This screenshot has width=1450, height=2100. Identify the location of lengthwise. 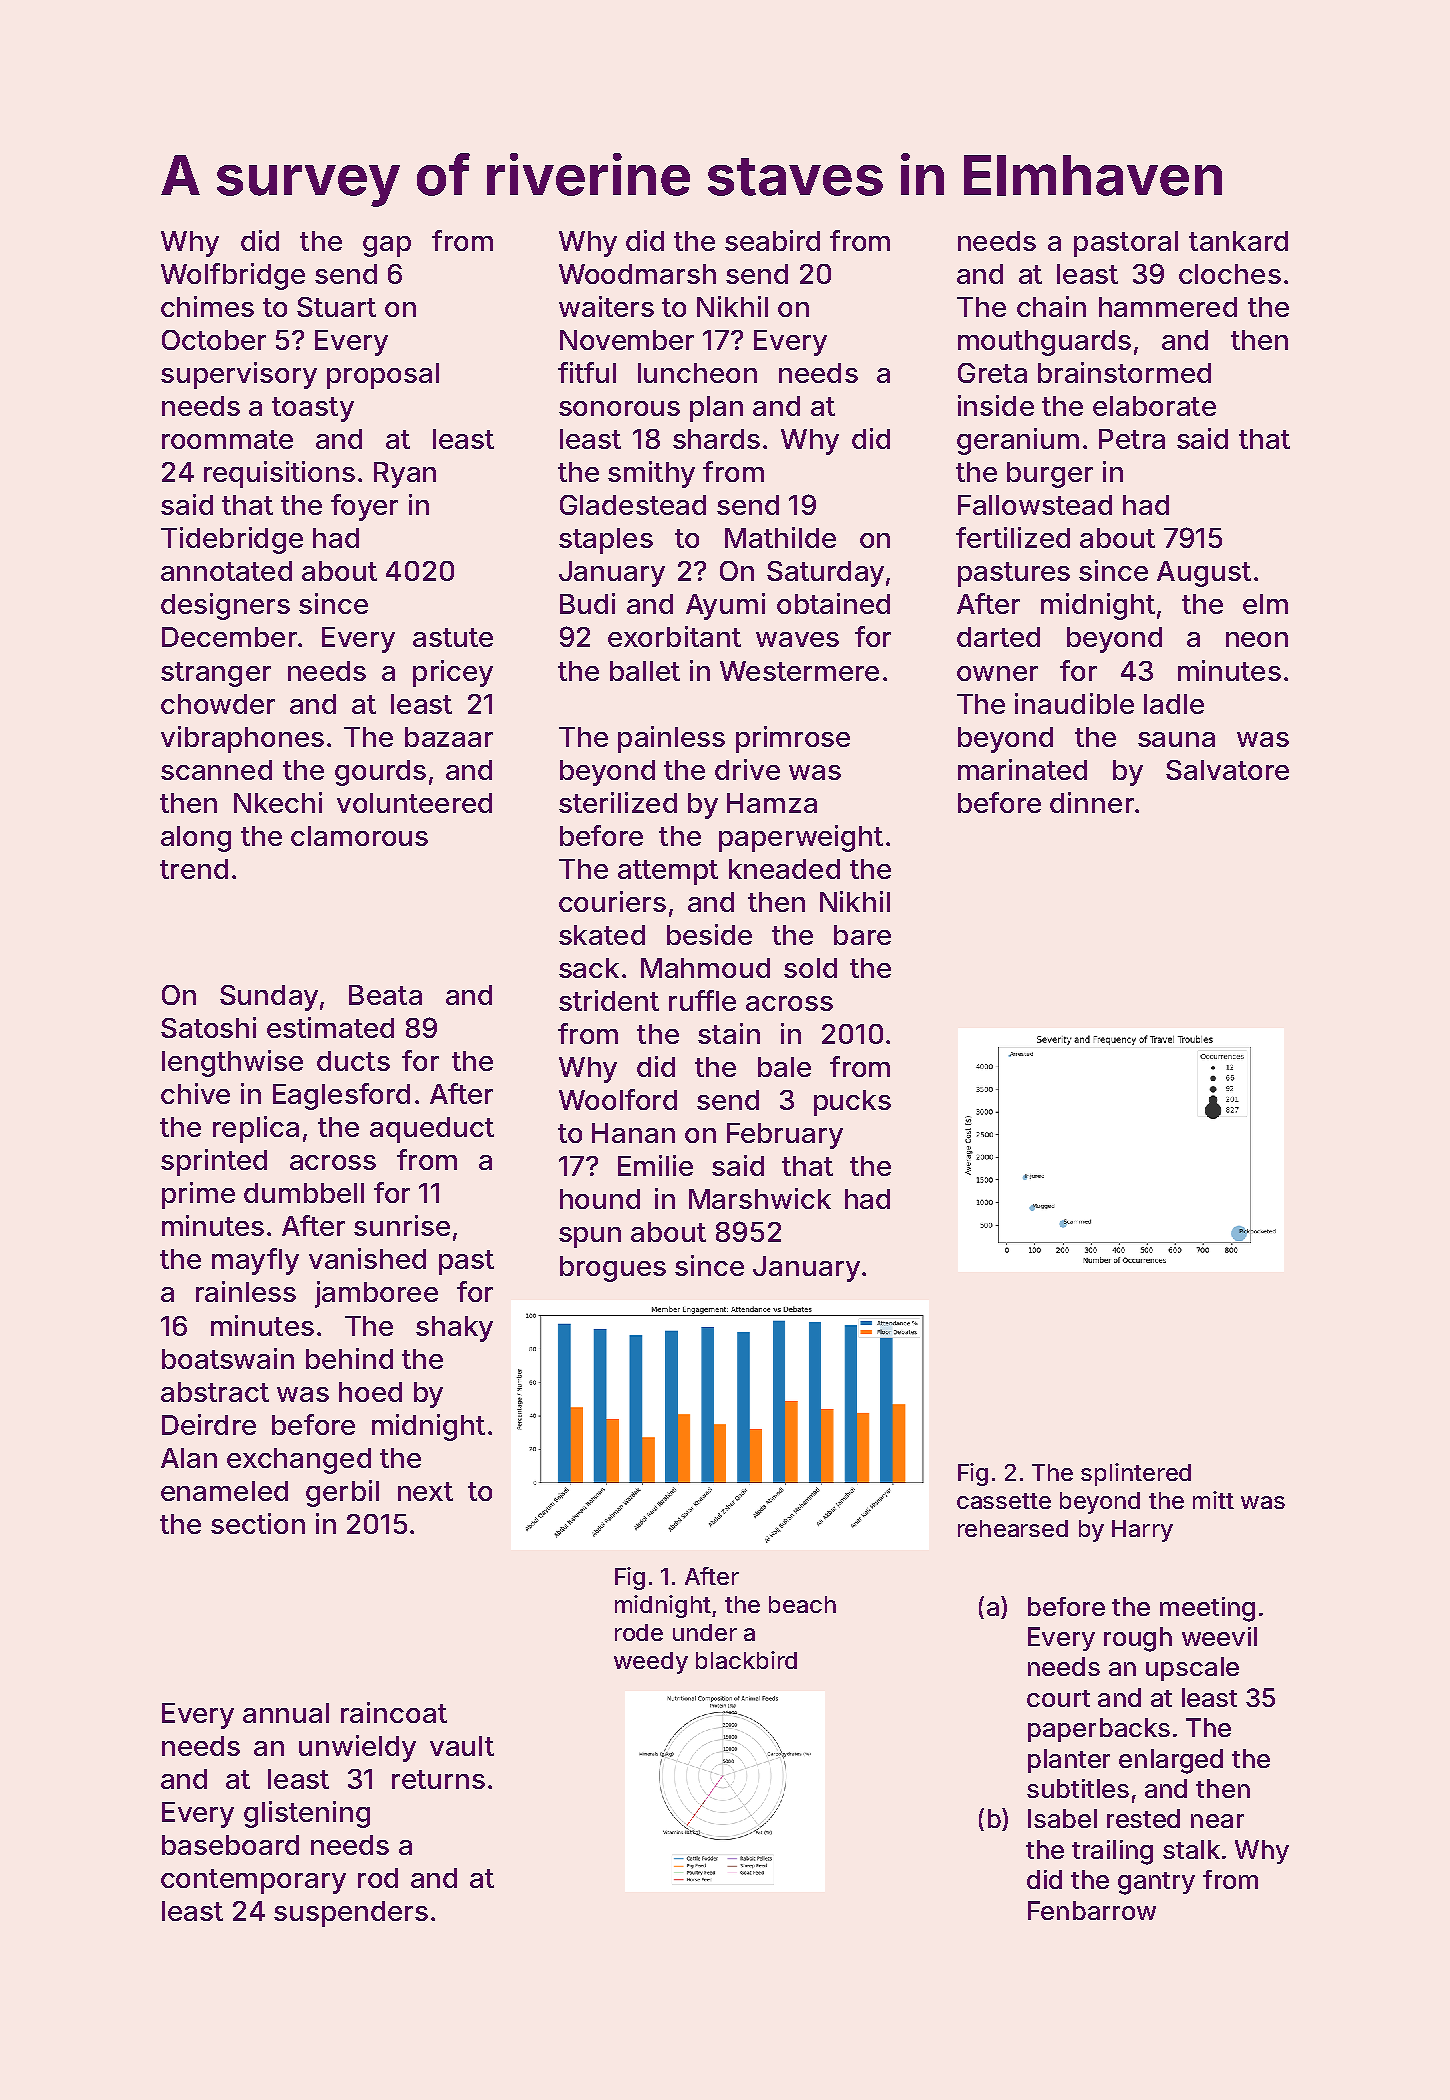
(232, 1063).
